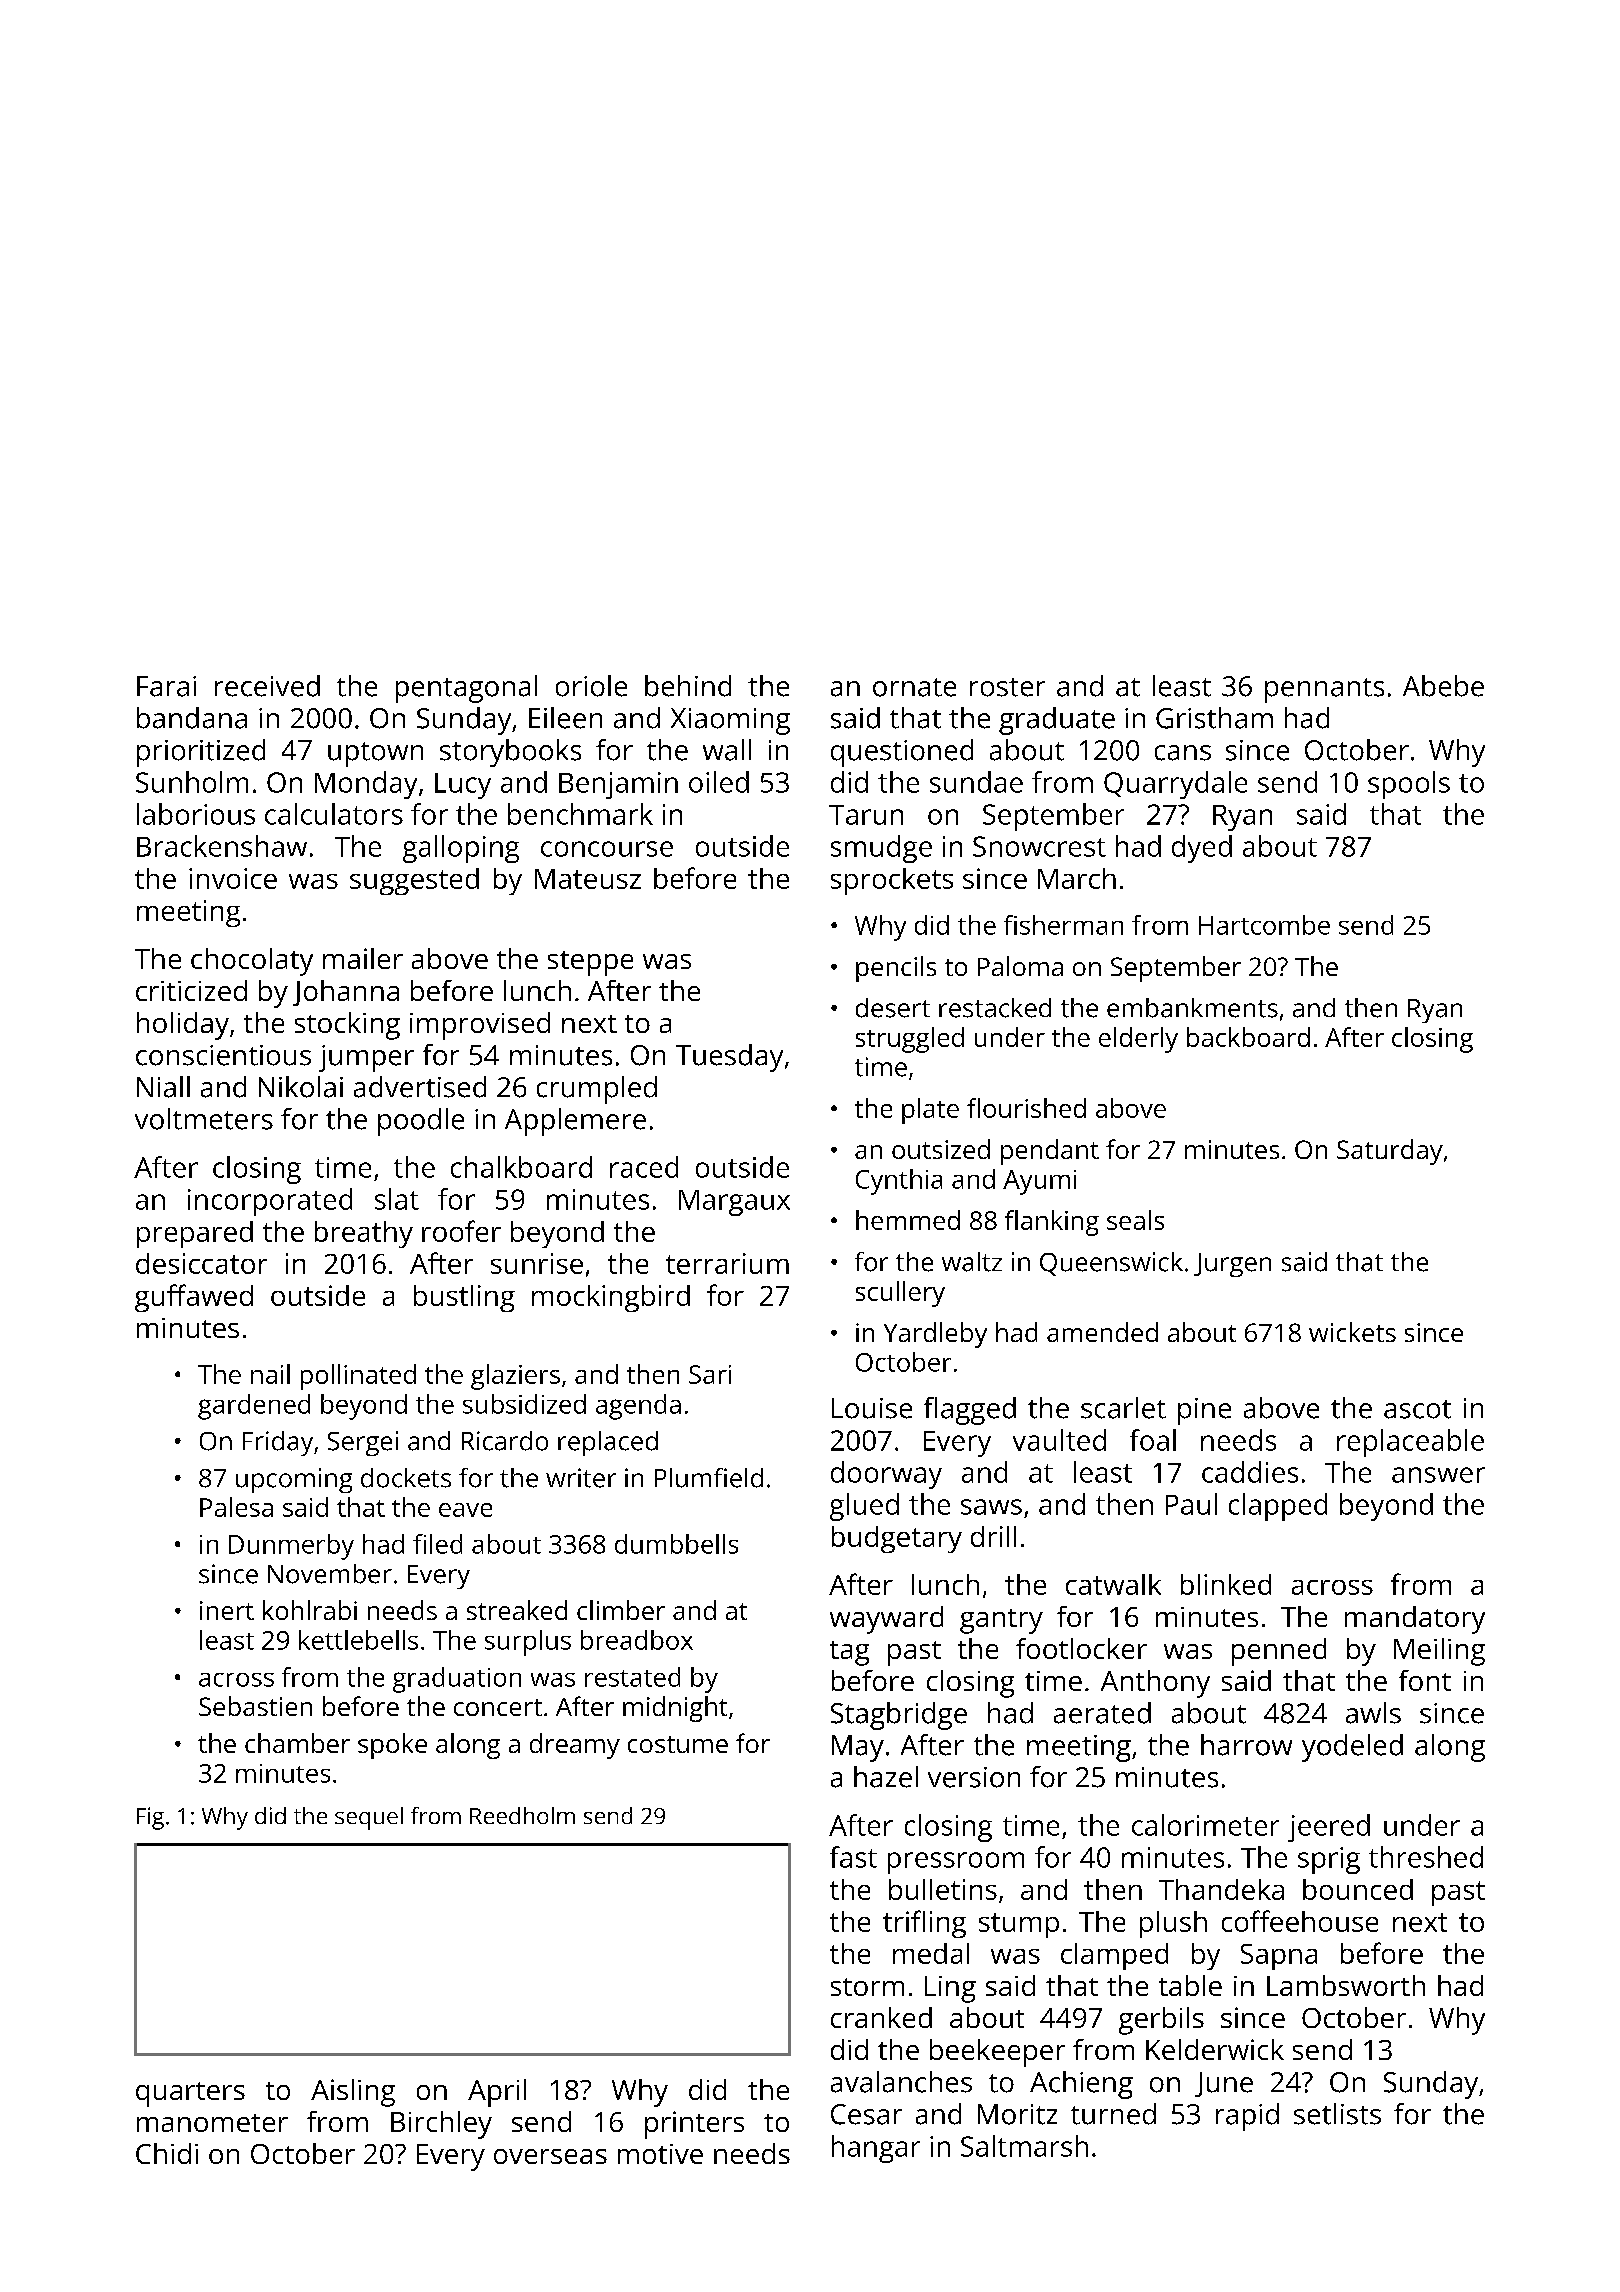 The width and height of the screenshot is (1620, 2292). What do you see at coordinates (970, 1411) in the screenshot?
I see `flagged` at bounding box center [970, 1411].
